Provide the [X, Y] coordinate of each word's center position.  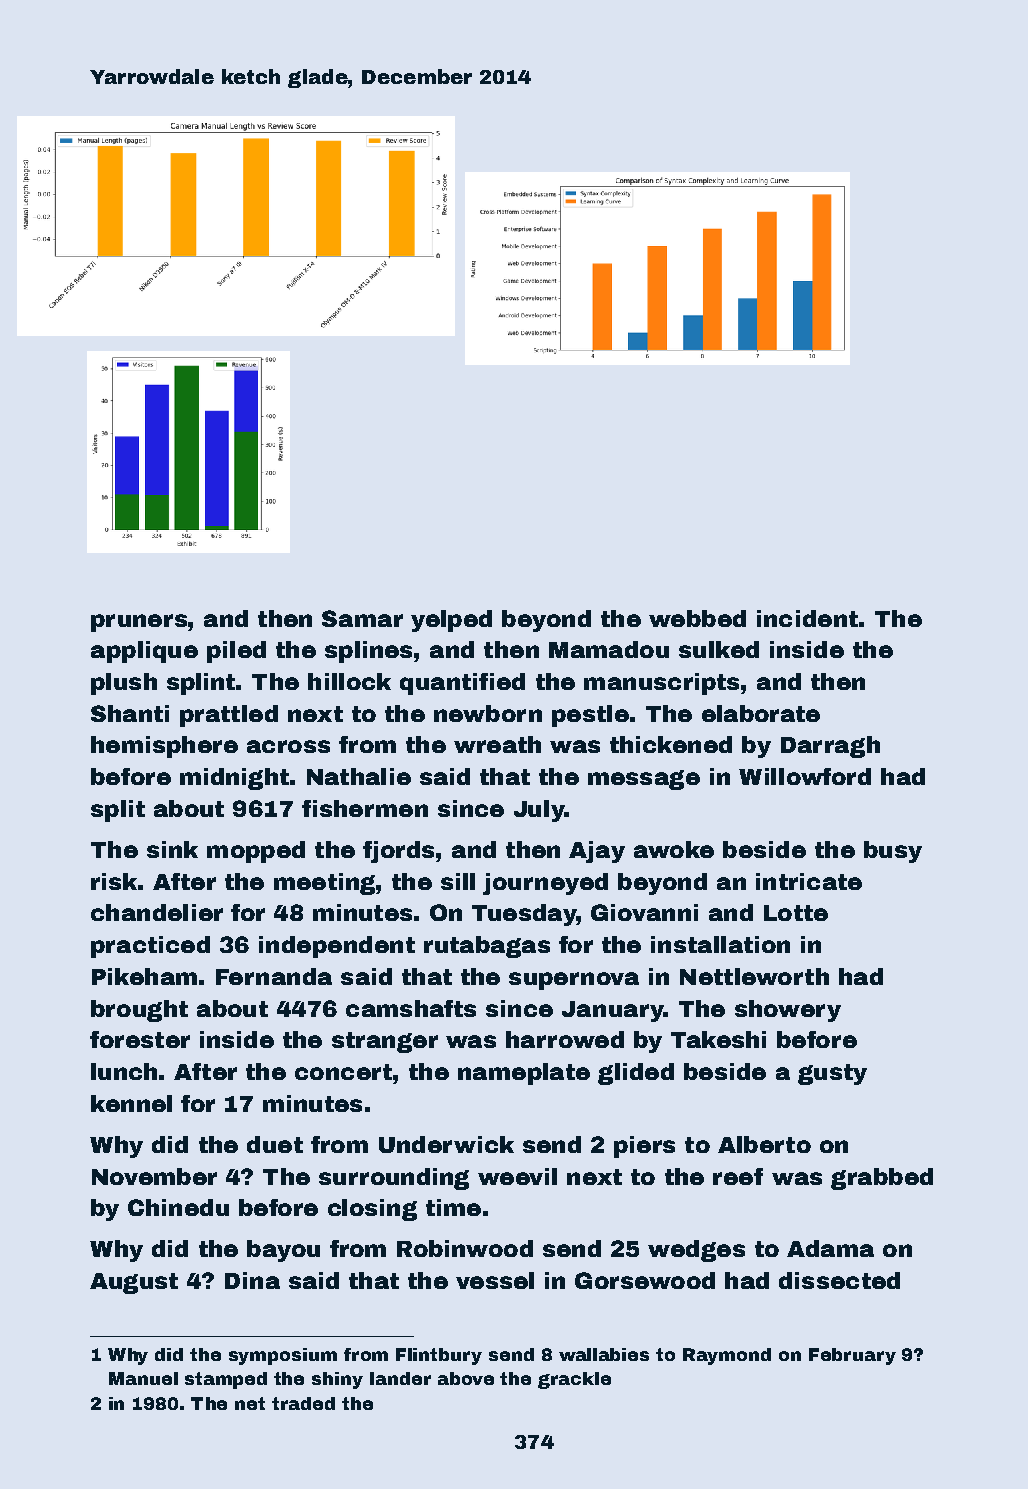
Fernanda [274, 976]
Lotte [796, 913]
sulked [719, 649]
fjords [398, 852]
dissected [839, 1280]
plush [124, 684]
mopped [256, 852]
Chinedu [178, 1207]
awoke [674, 849]
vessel [495, 1280]
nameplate [524, 1074]
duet [275, 1144]
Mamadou [609, 649]
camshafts [411, 1008]
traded [303, 1403]
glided [636, 1074]
